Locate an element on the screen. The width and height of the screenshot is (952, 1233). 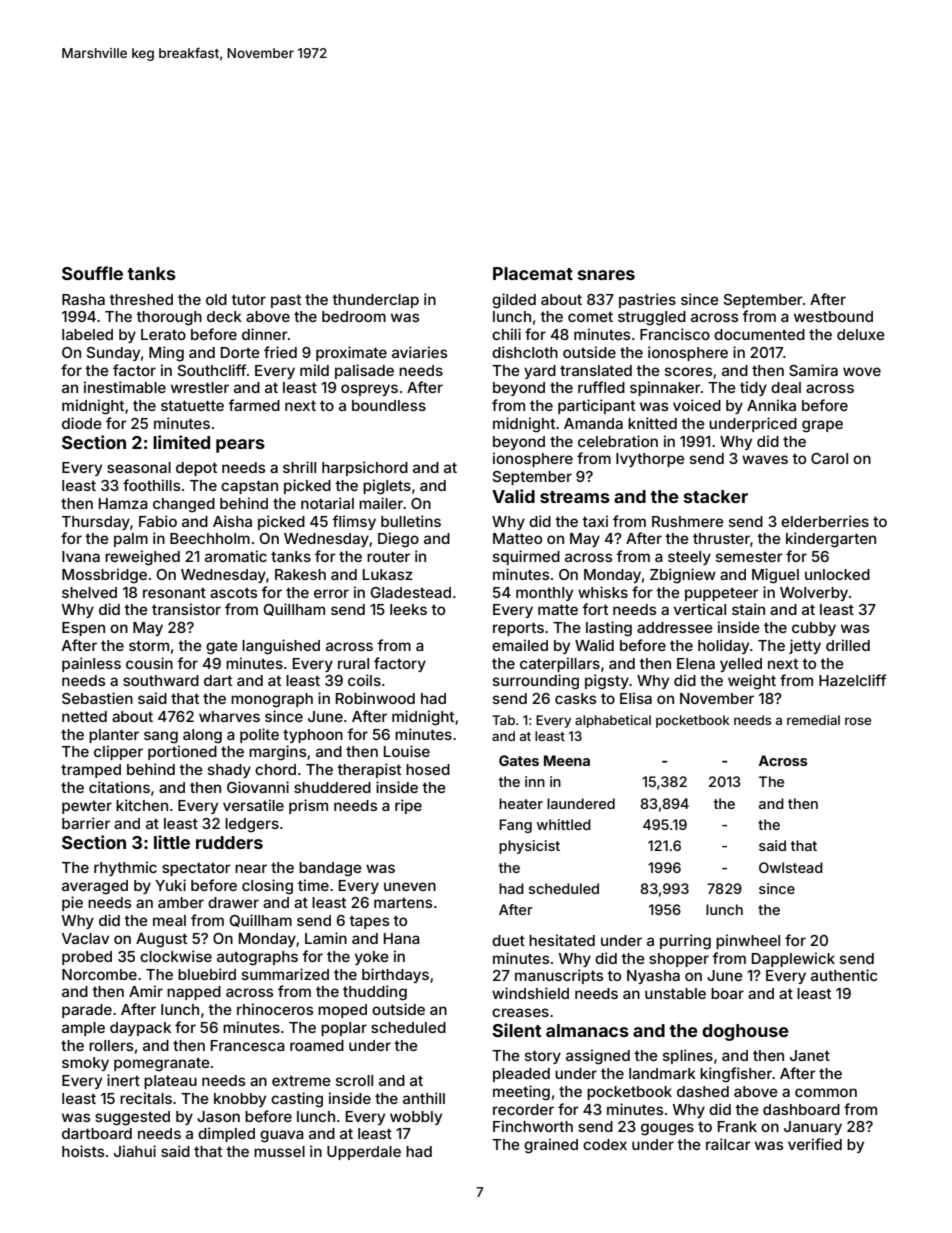
labeled is located at coordinates (87, 334).
